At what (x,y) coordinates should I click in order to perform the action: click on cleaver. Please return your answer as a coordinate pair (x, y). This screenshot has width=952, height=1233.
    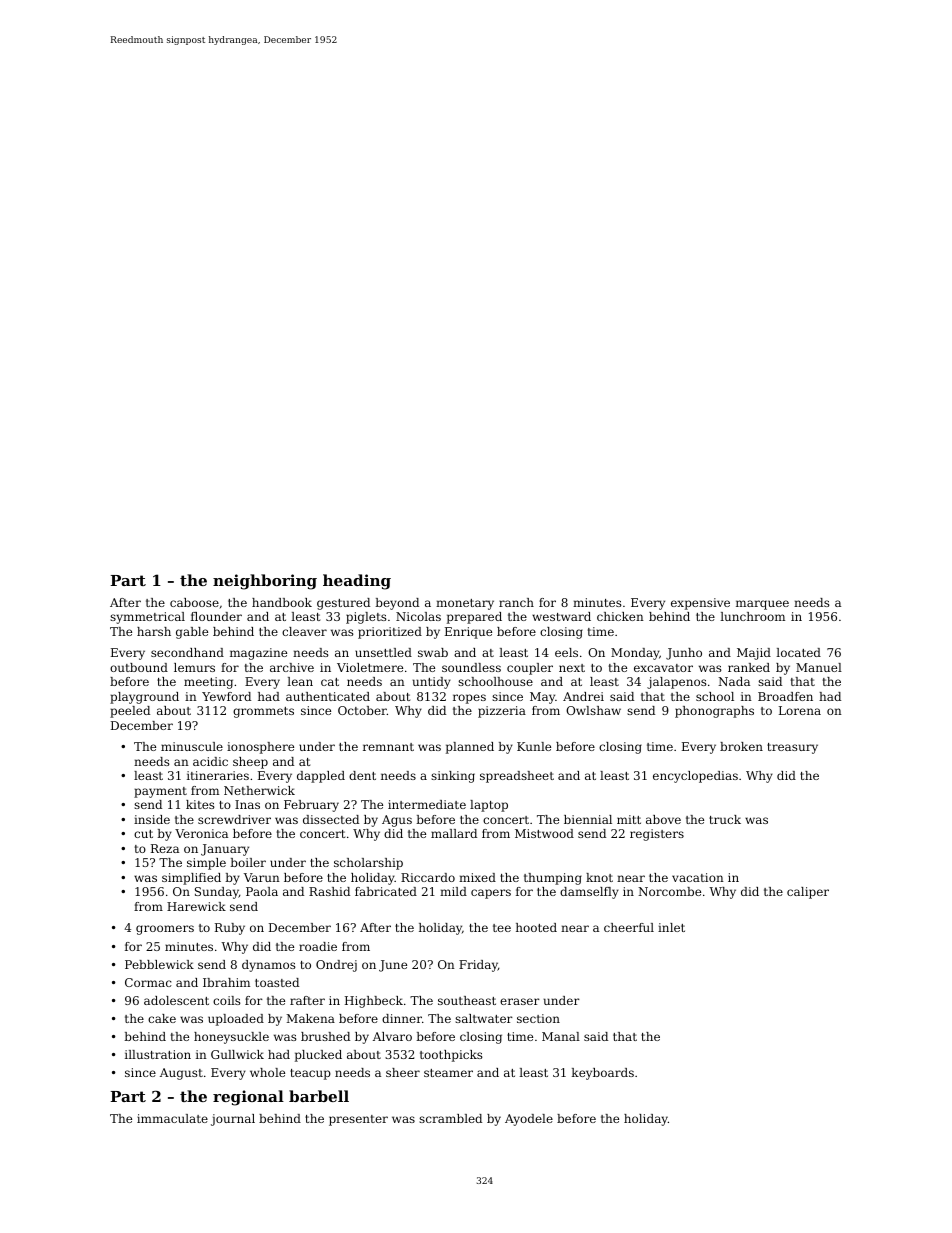
    Looking at the image, I should click on (304, 631).
